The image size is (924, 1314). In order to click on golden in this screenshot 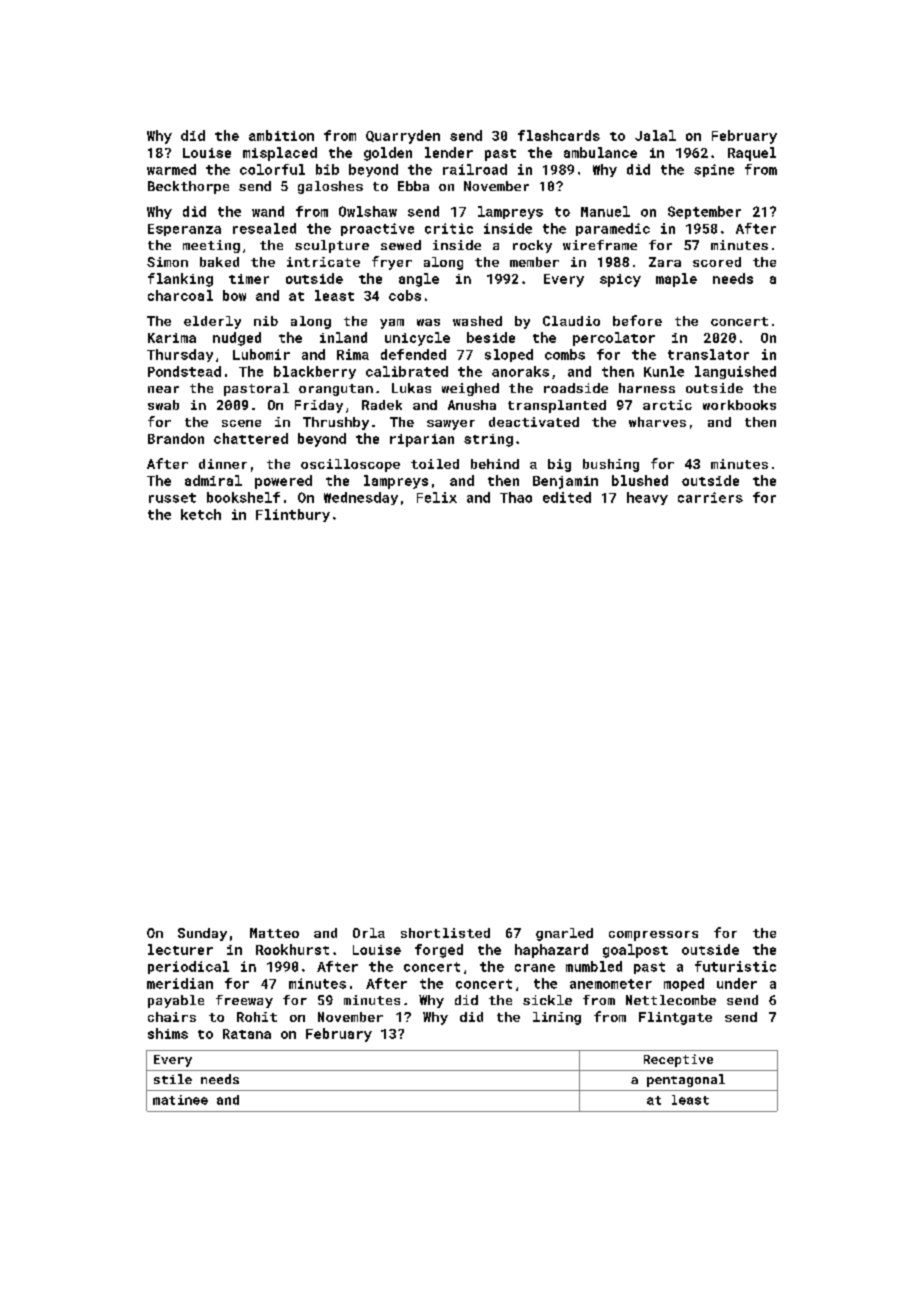, I will do `click(388, 154)`.
